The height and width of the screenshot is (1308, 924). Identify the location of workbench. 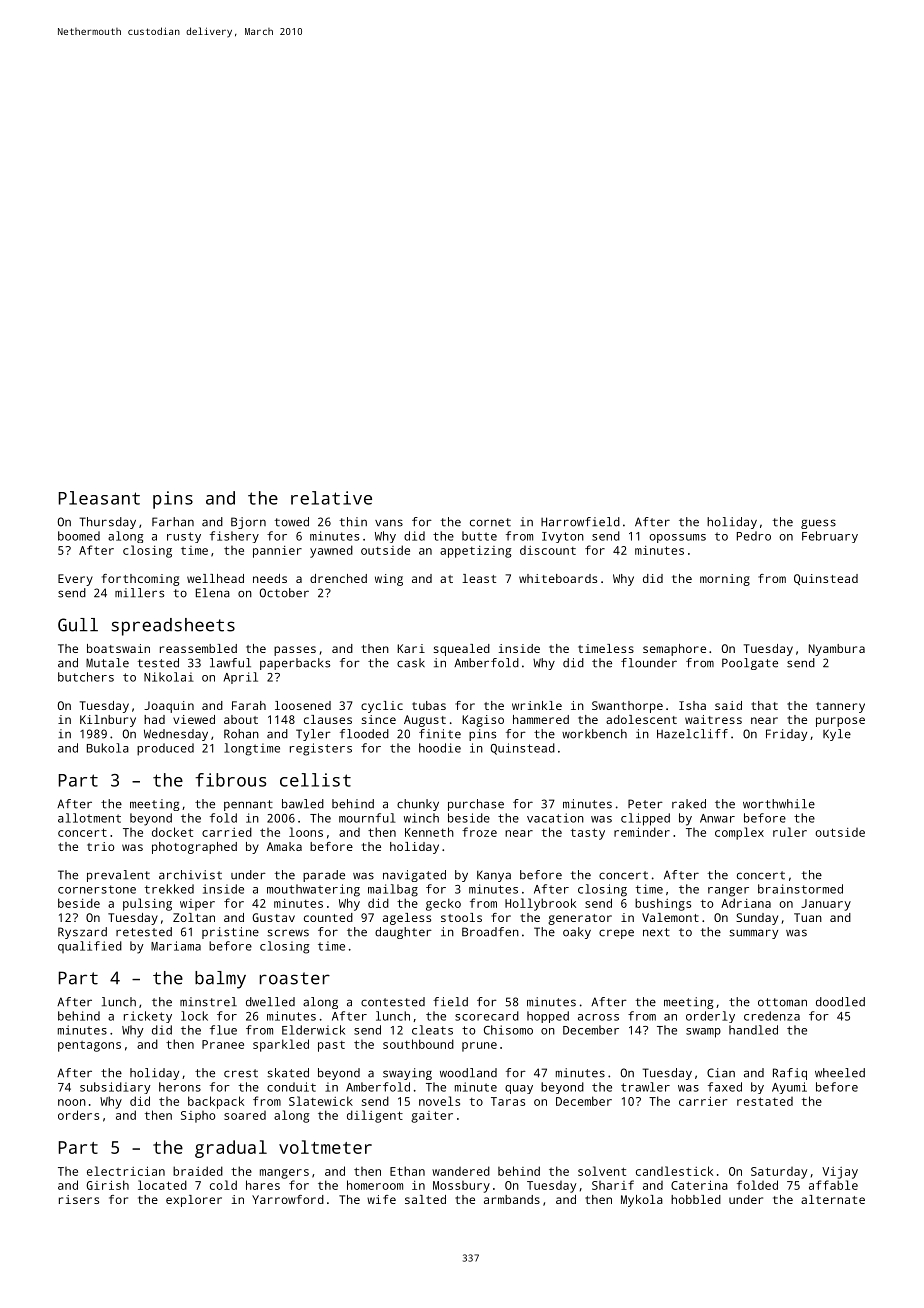
(594, 734).
